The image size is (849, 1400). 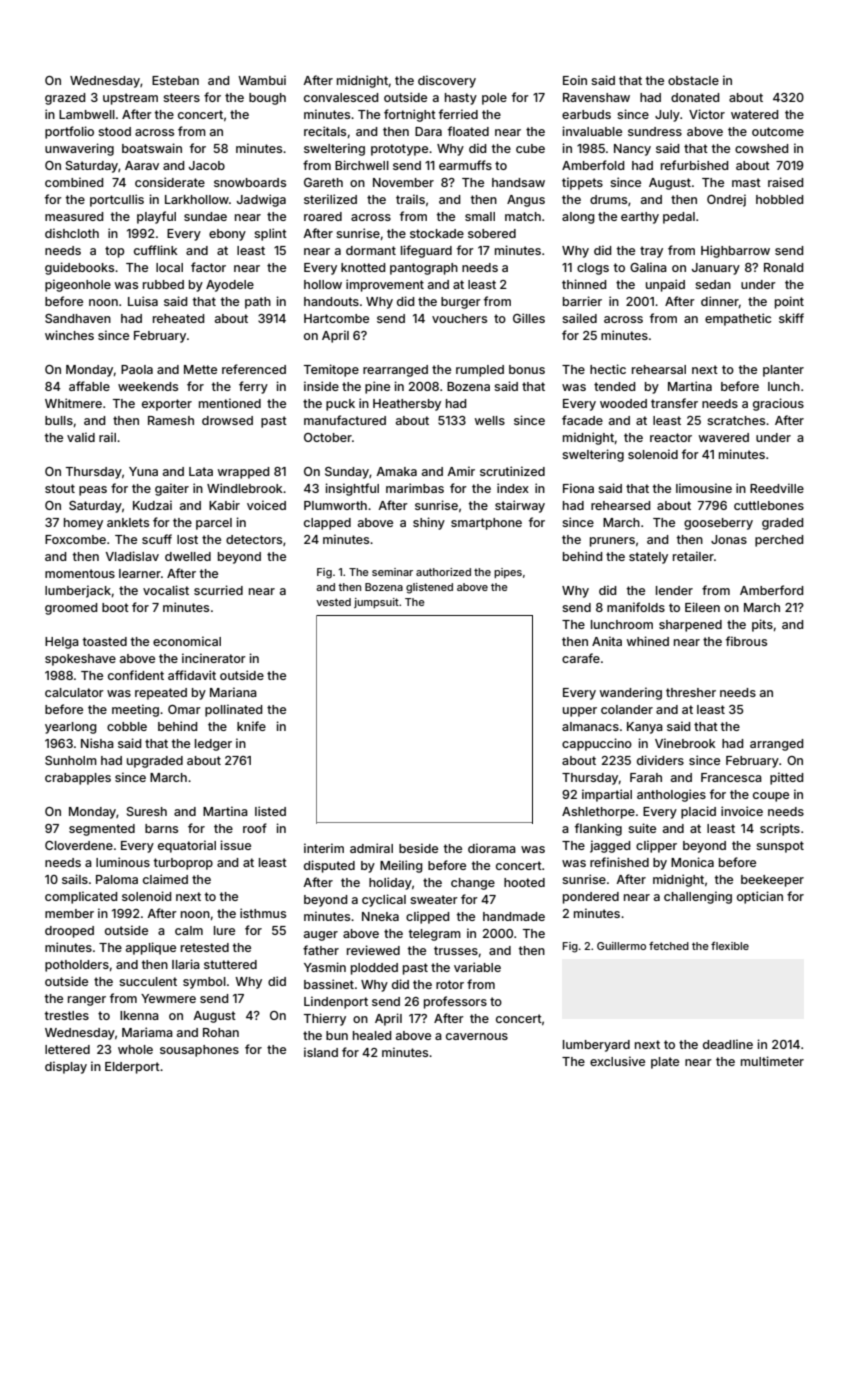 What do you see at coordinates (777, 488) in the document?
I see `Reedville` at bounding box center [777, 488].
